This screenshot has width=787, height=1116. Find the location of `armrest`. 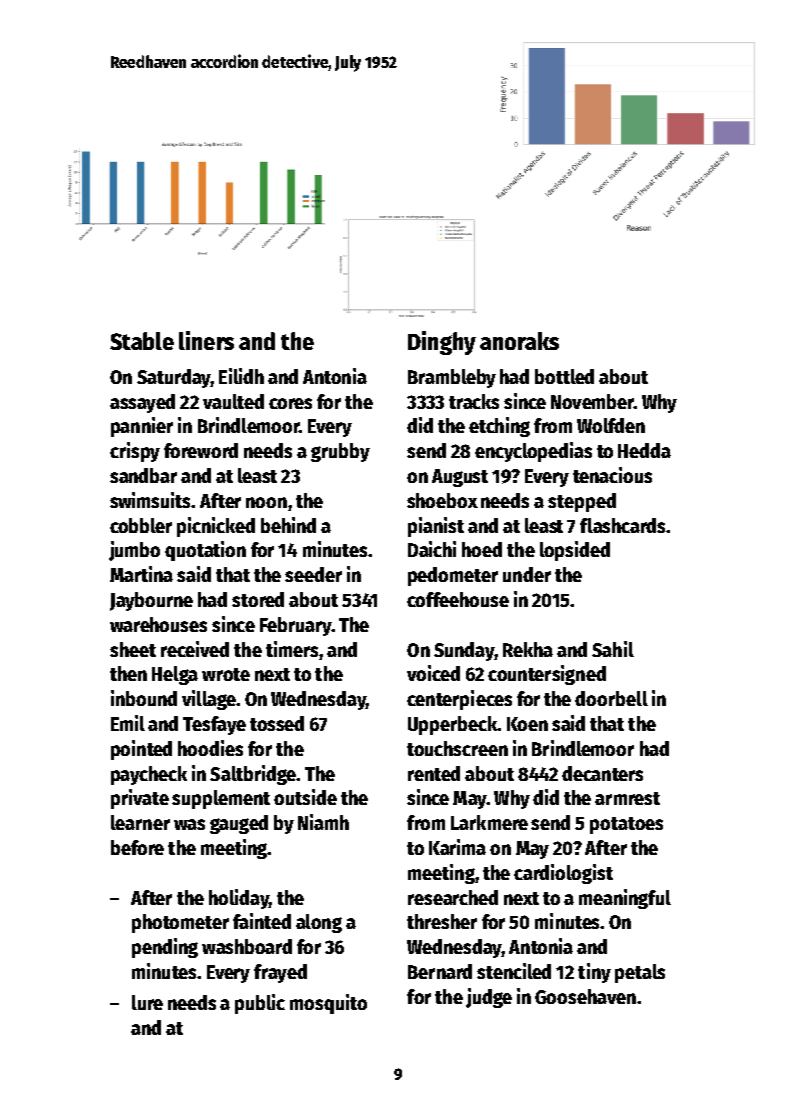

armrest is located at coordinates (627, 798).
